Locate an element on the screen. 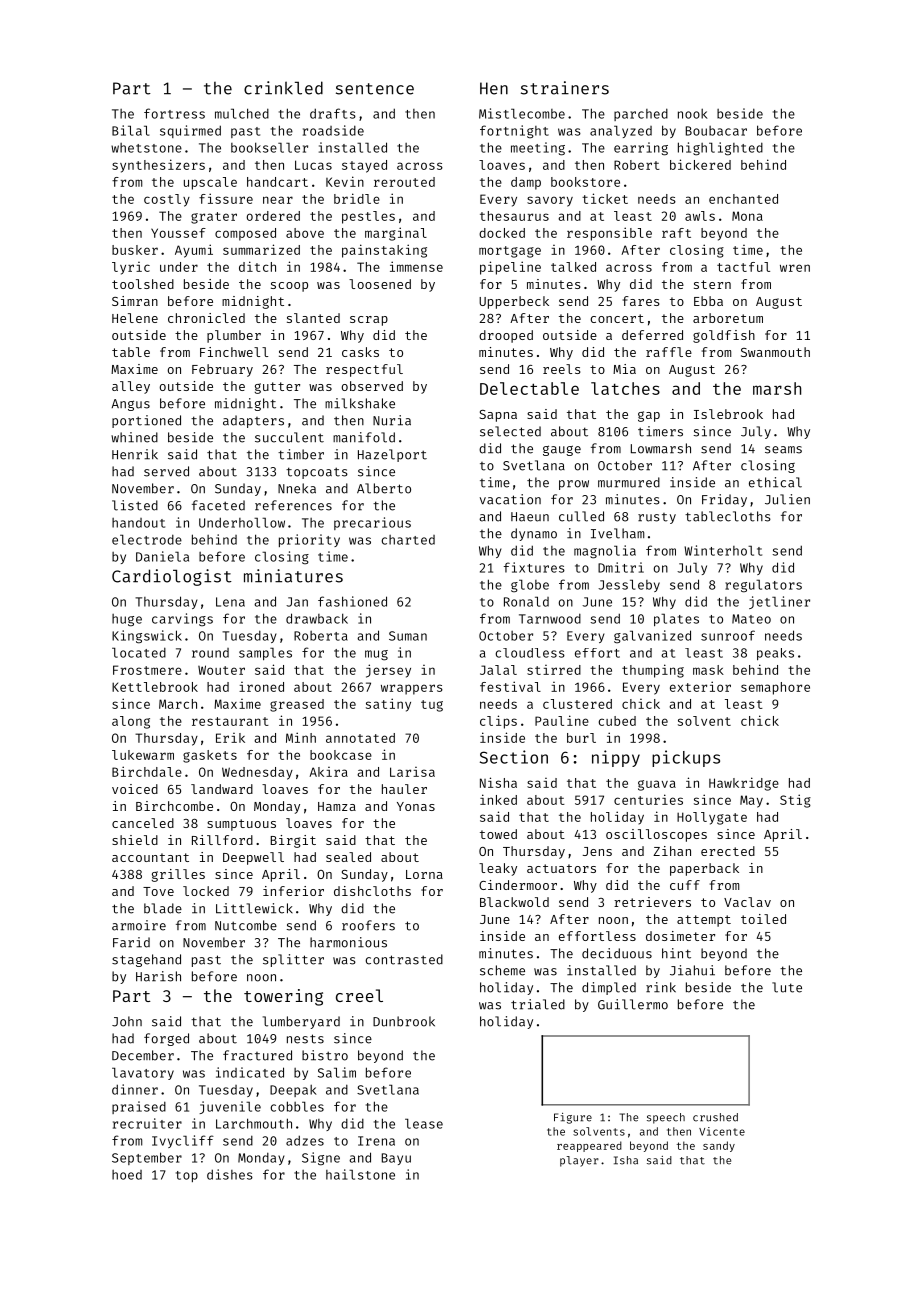 This screenshot has height=1308, width=924. wren is located at coordinates (795, 268).
